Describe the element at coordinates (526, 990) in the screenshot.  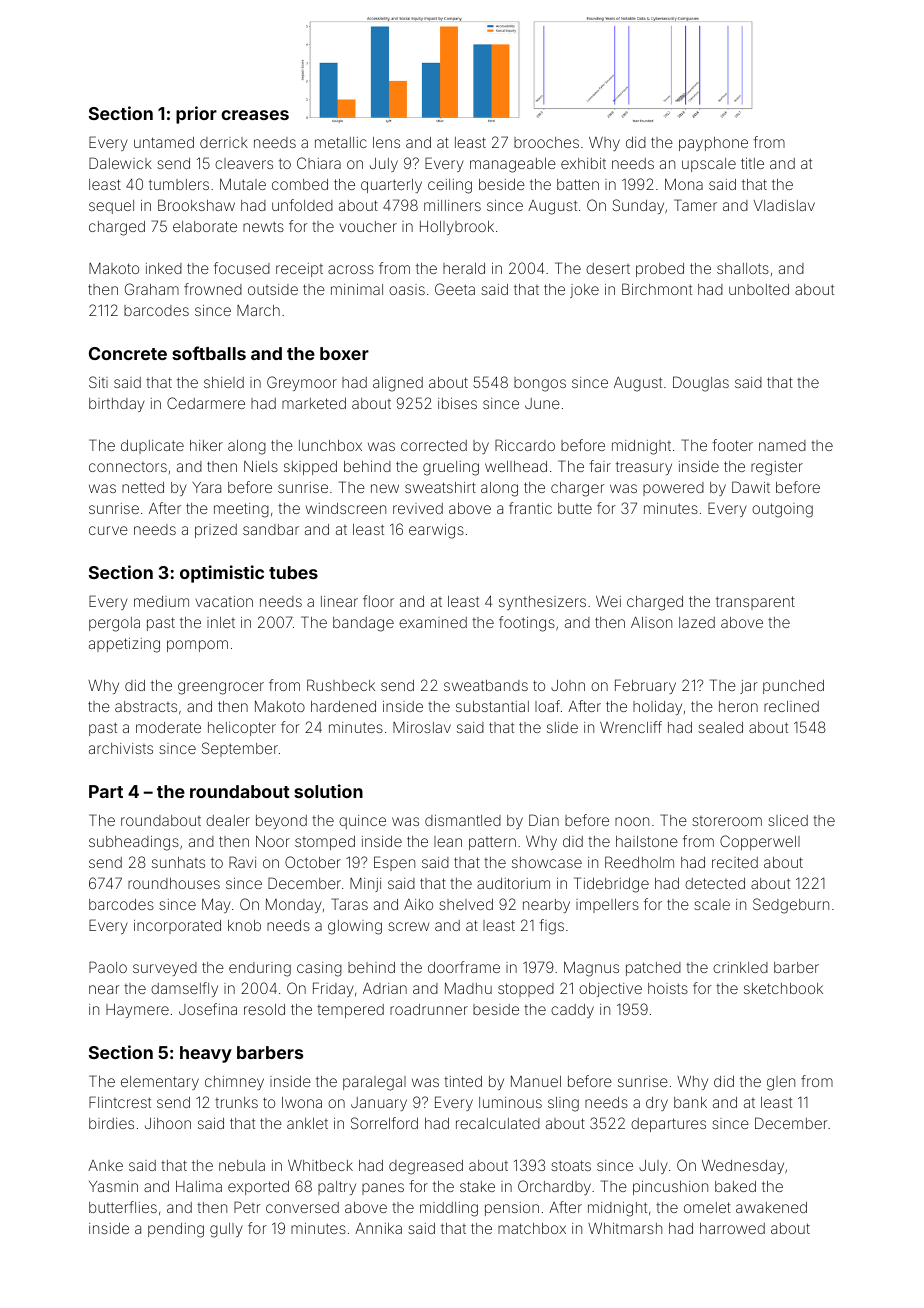
I see `stopped` at that location.
